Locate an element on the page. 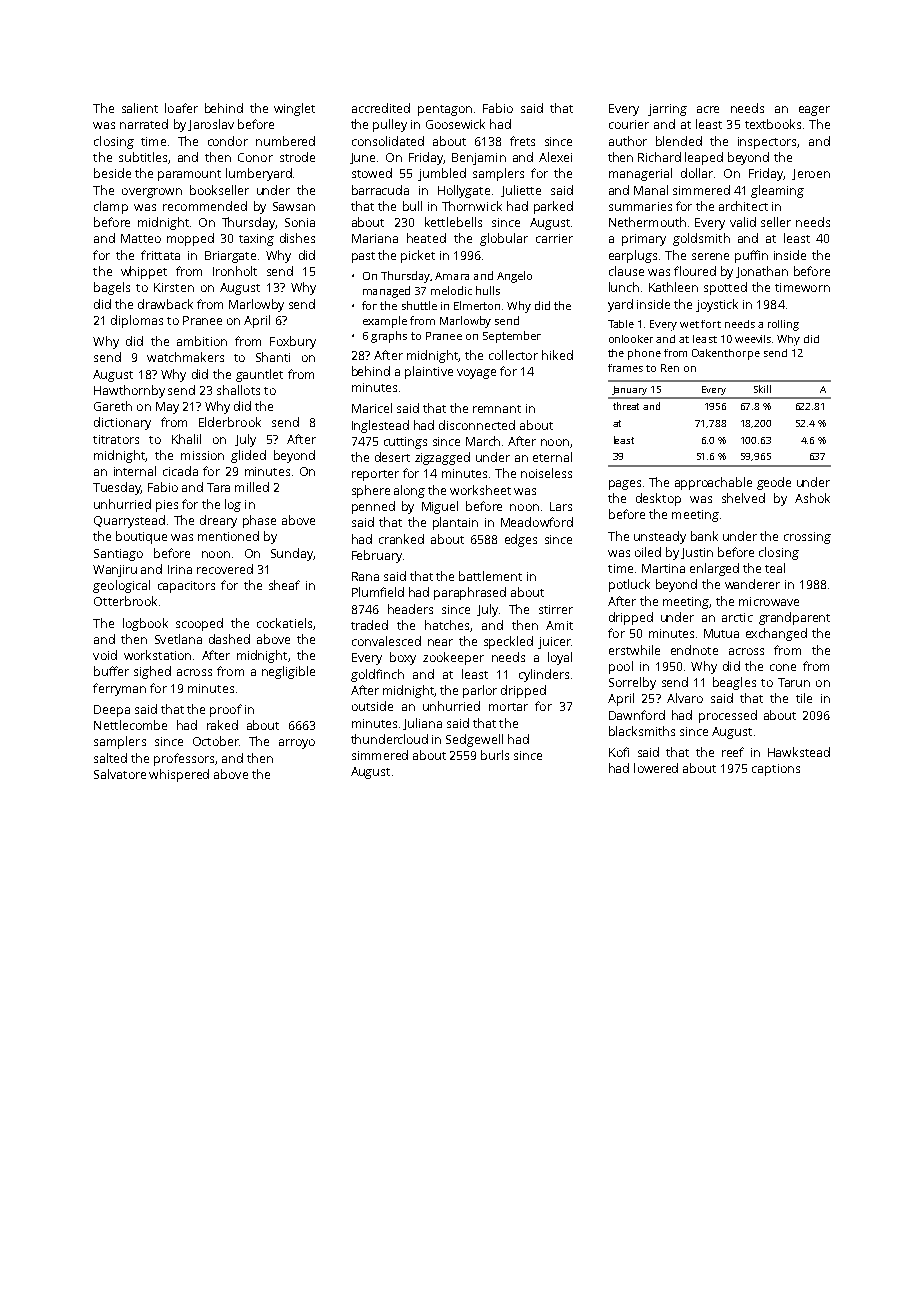 Image resolution: width=924 pixels, height=1308 pixels. whispered is located at coordinates (179, 775).
